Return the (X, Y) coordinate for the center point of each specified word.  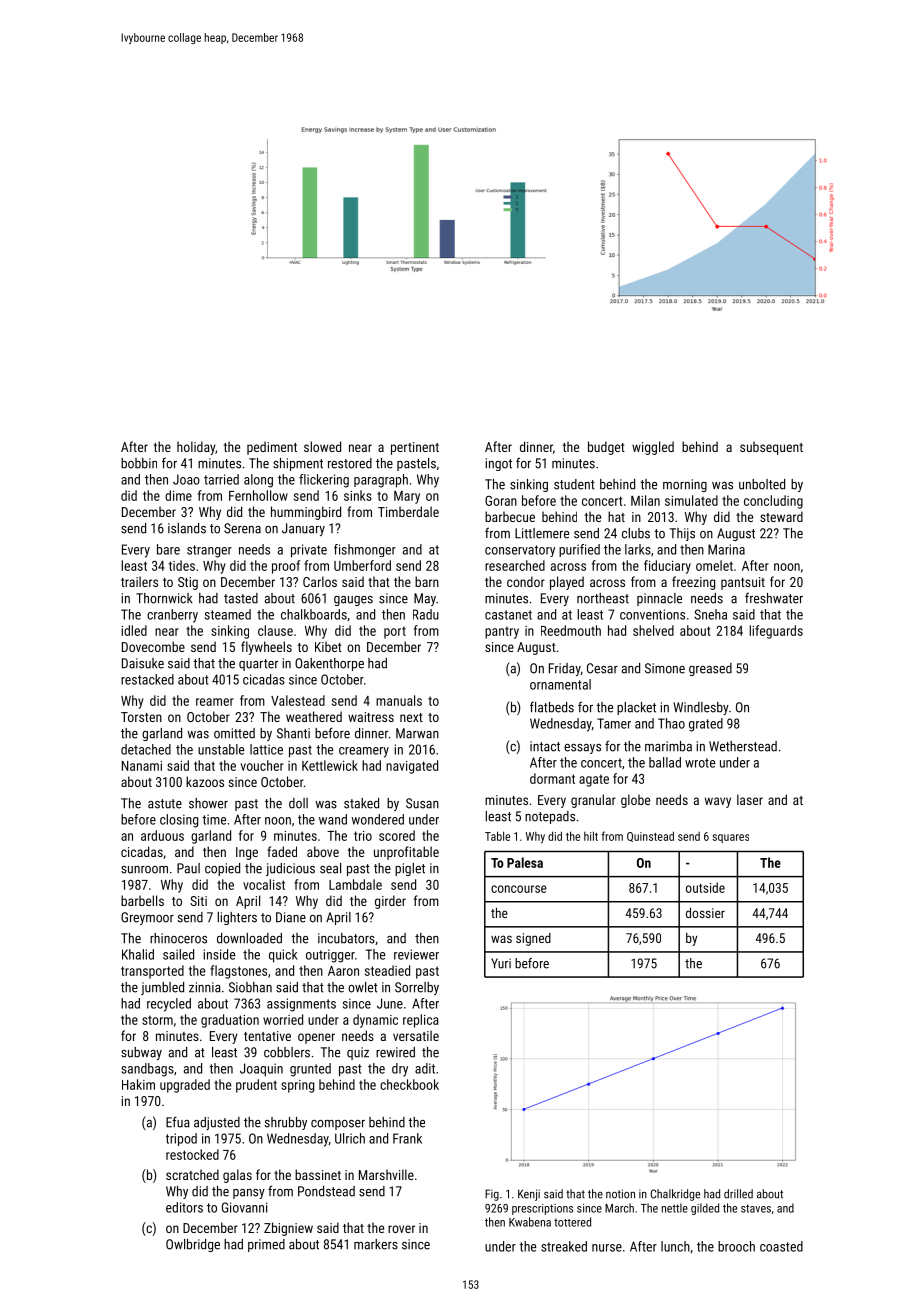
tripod (181, 1139)
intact (545, 746)
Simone (665, 668)
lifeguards (776, 632)
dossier (705, 913)
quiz (358, 1053)
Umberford (362, 565)
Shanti (293, 733)
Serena (242, 528)
